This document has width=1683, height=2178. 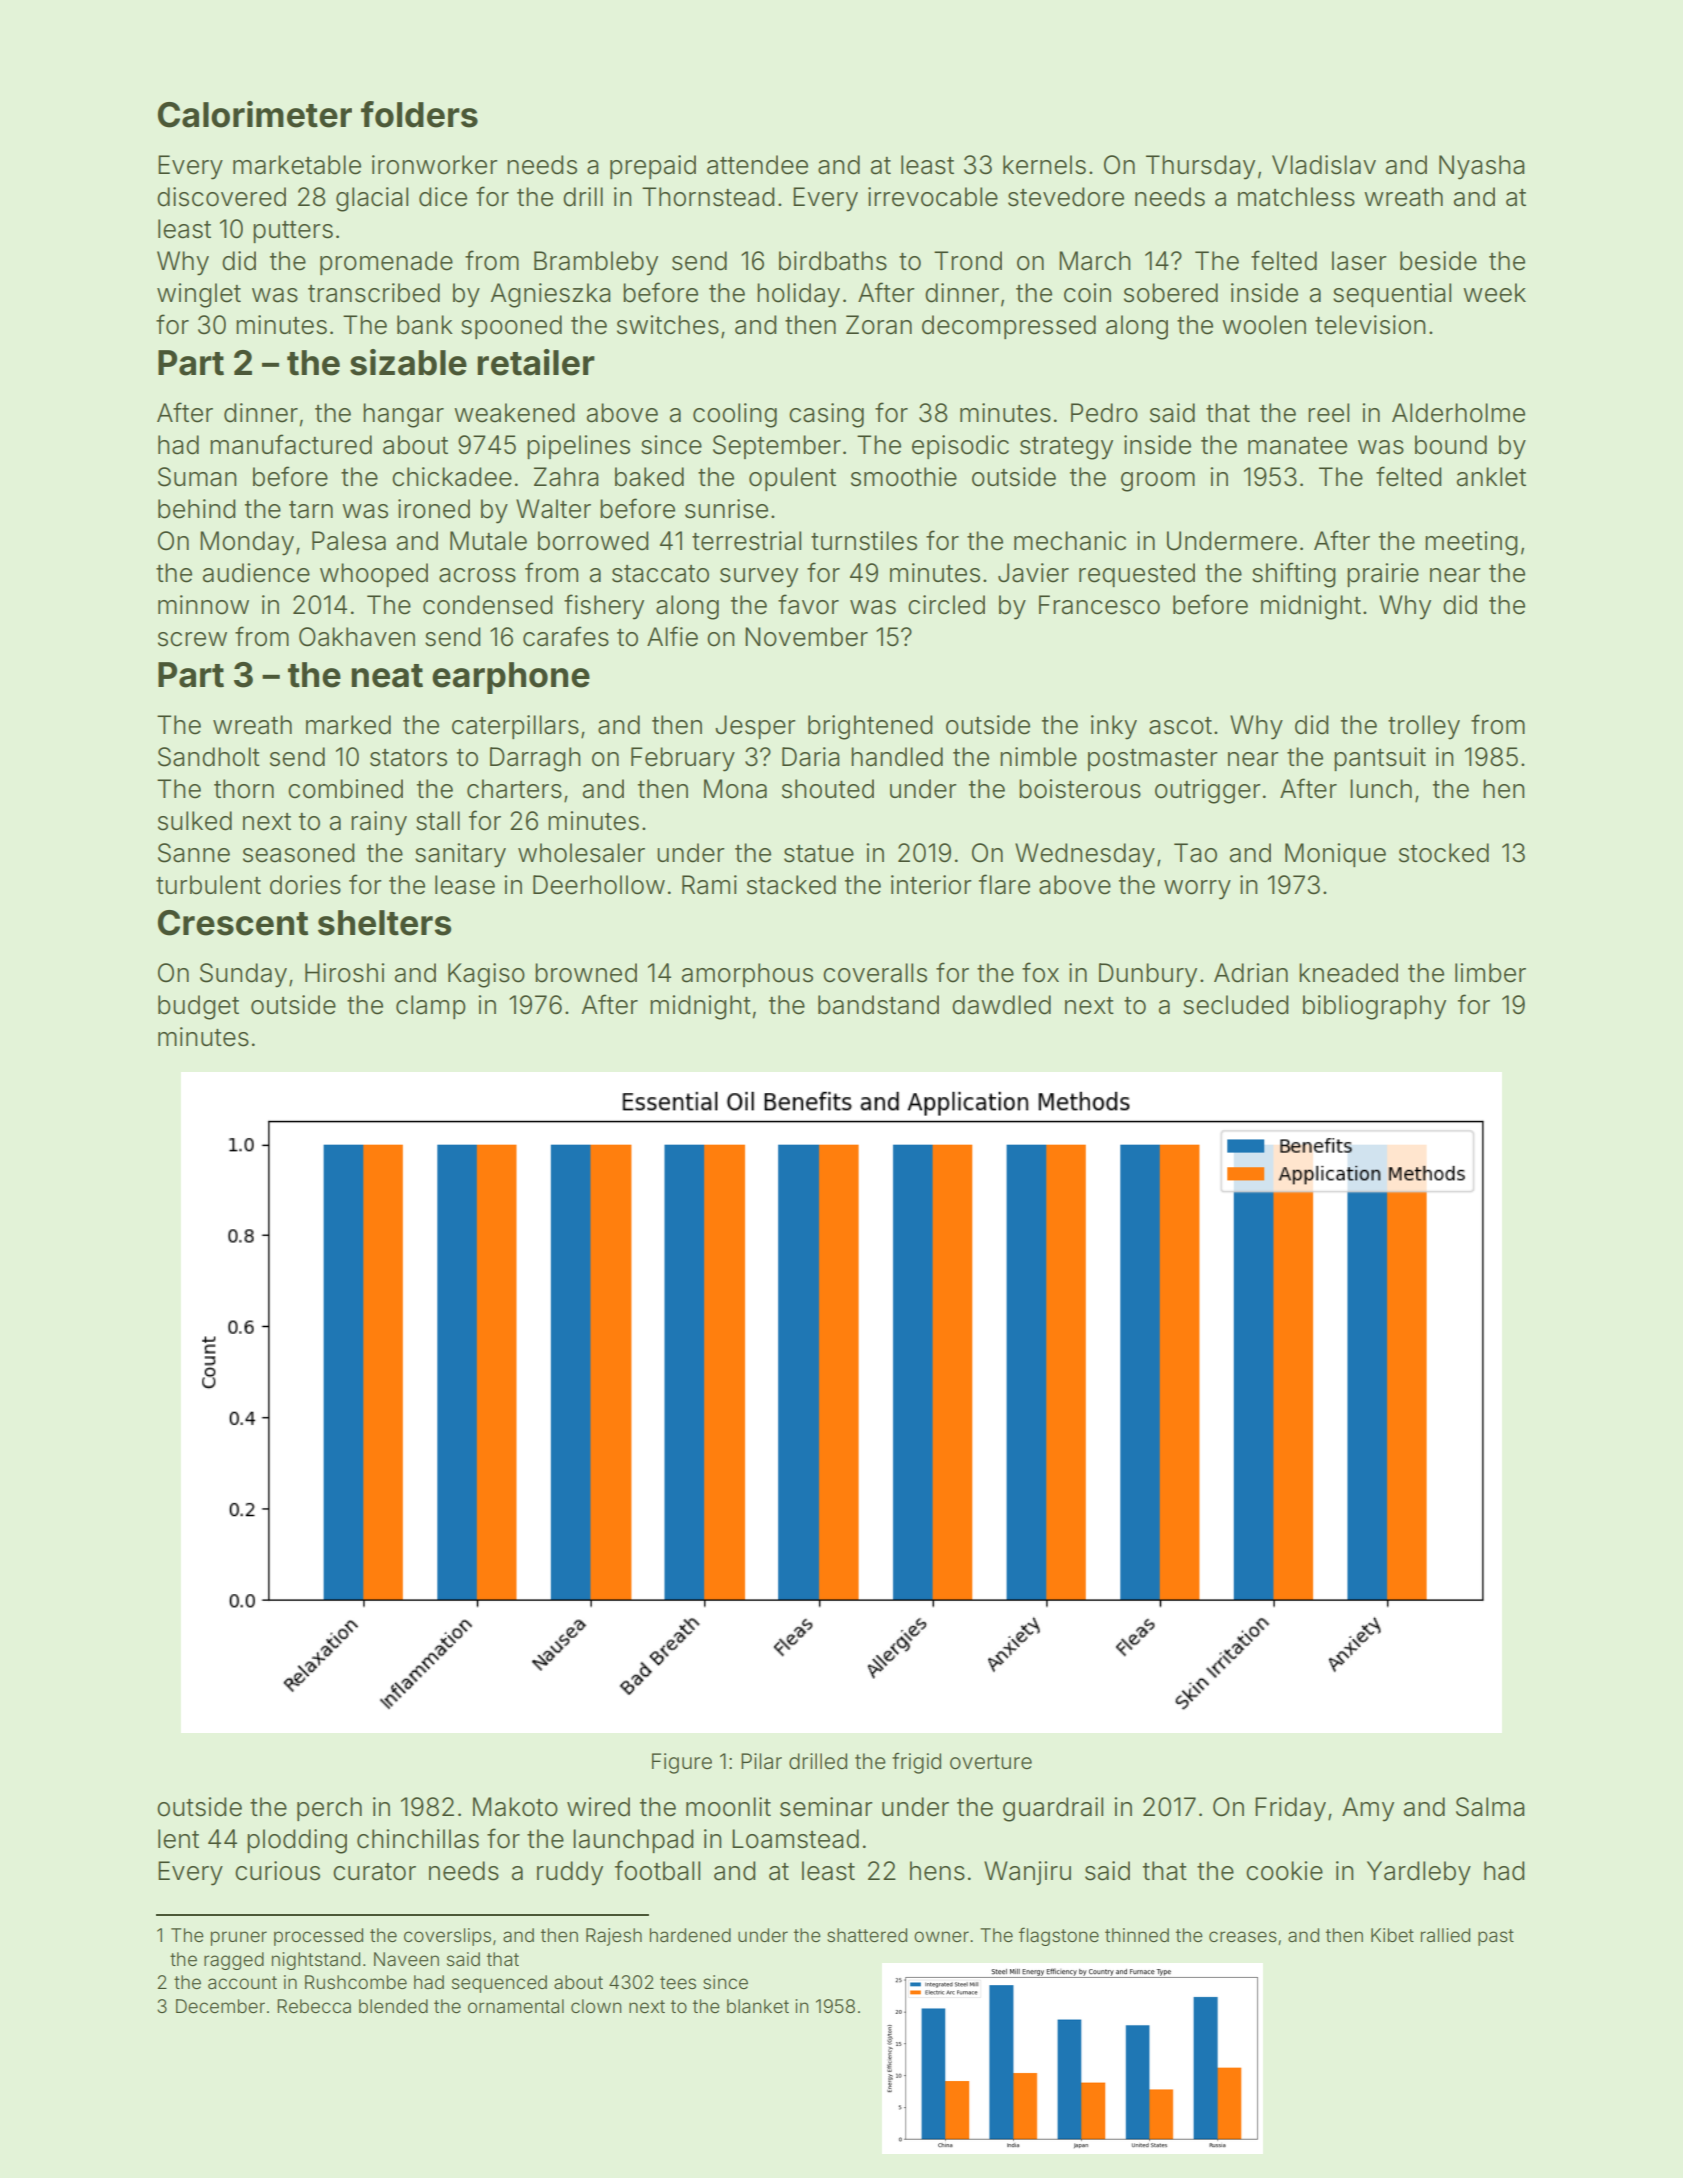 I want to click on favor, so click(x=808, y=604).
